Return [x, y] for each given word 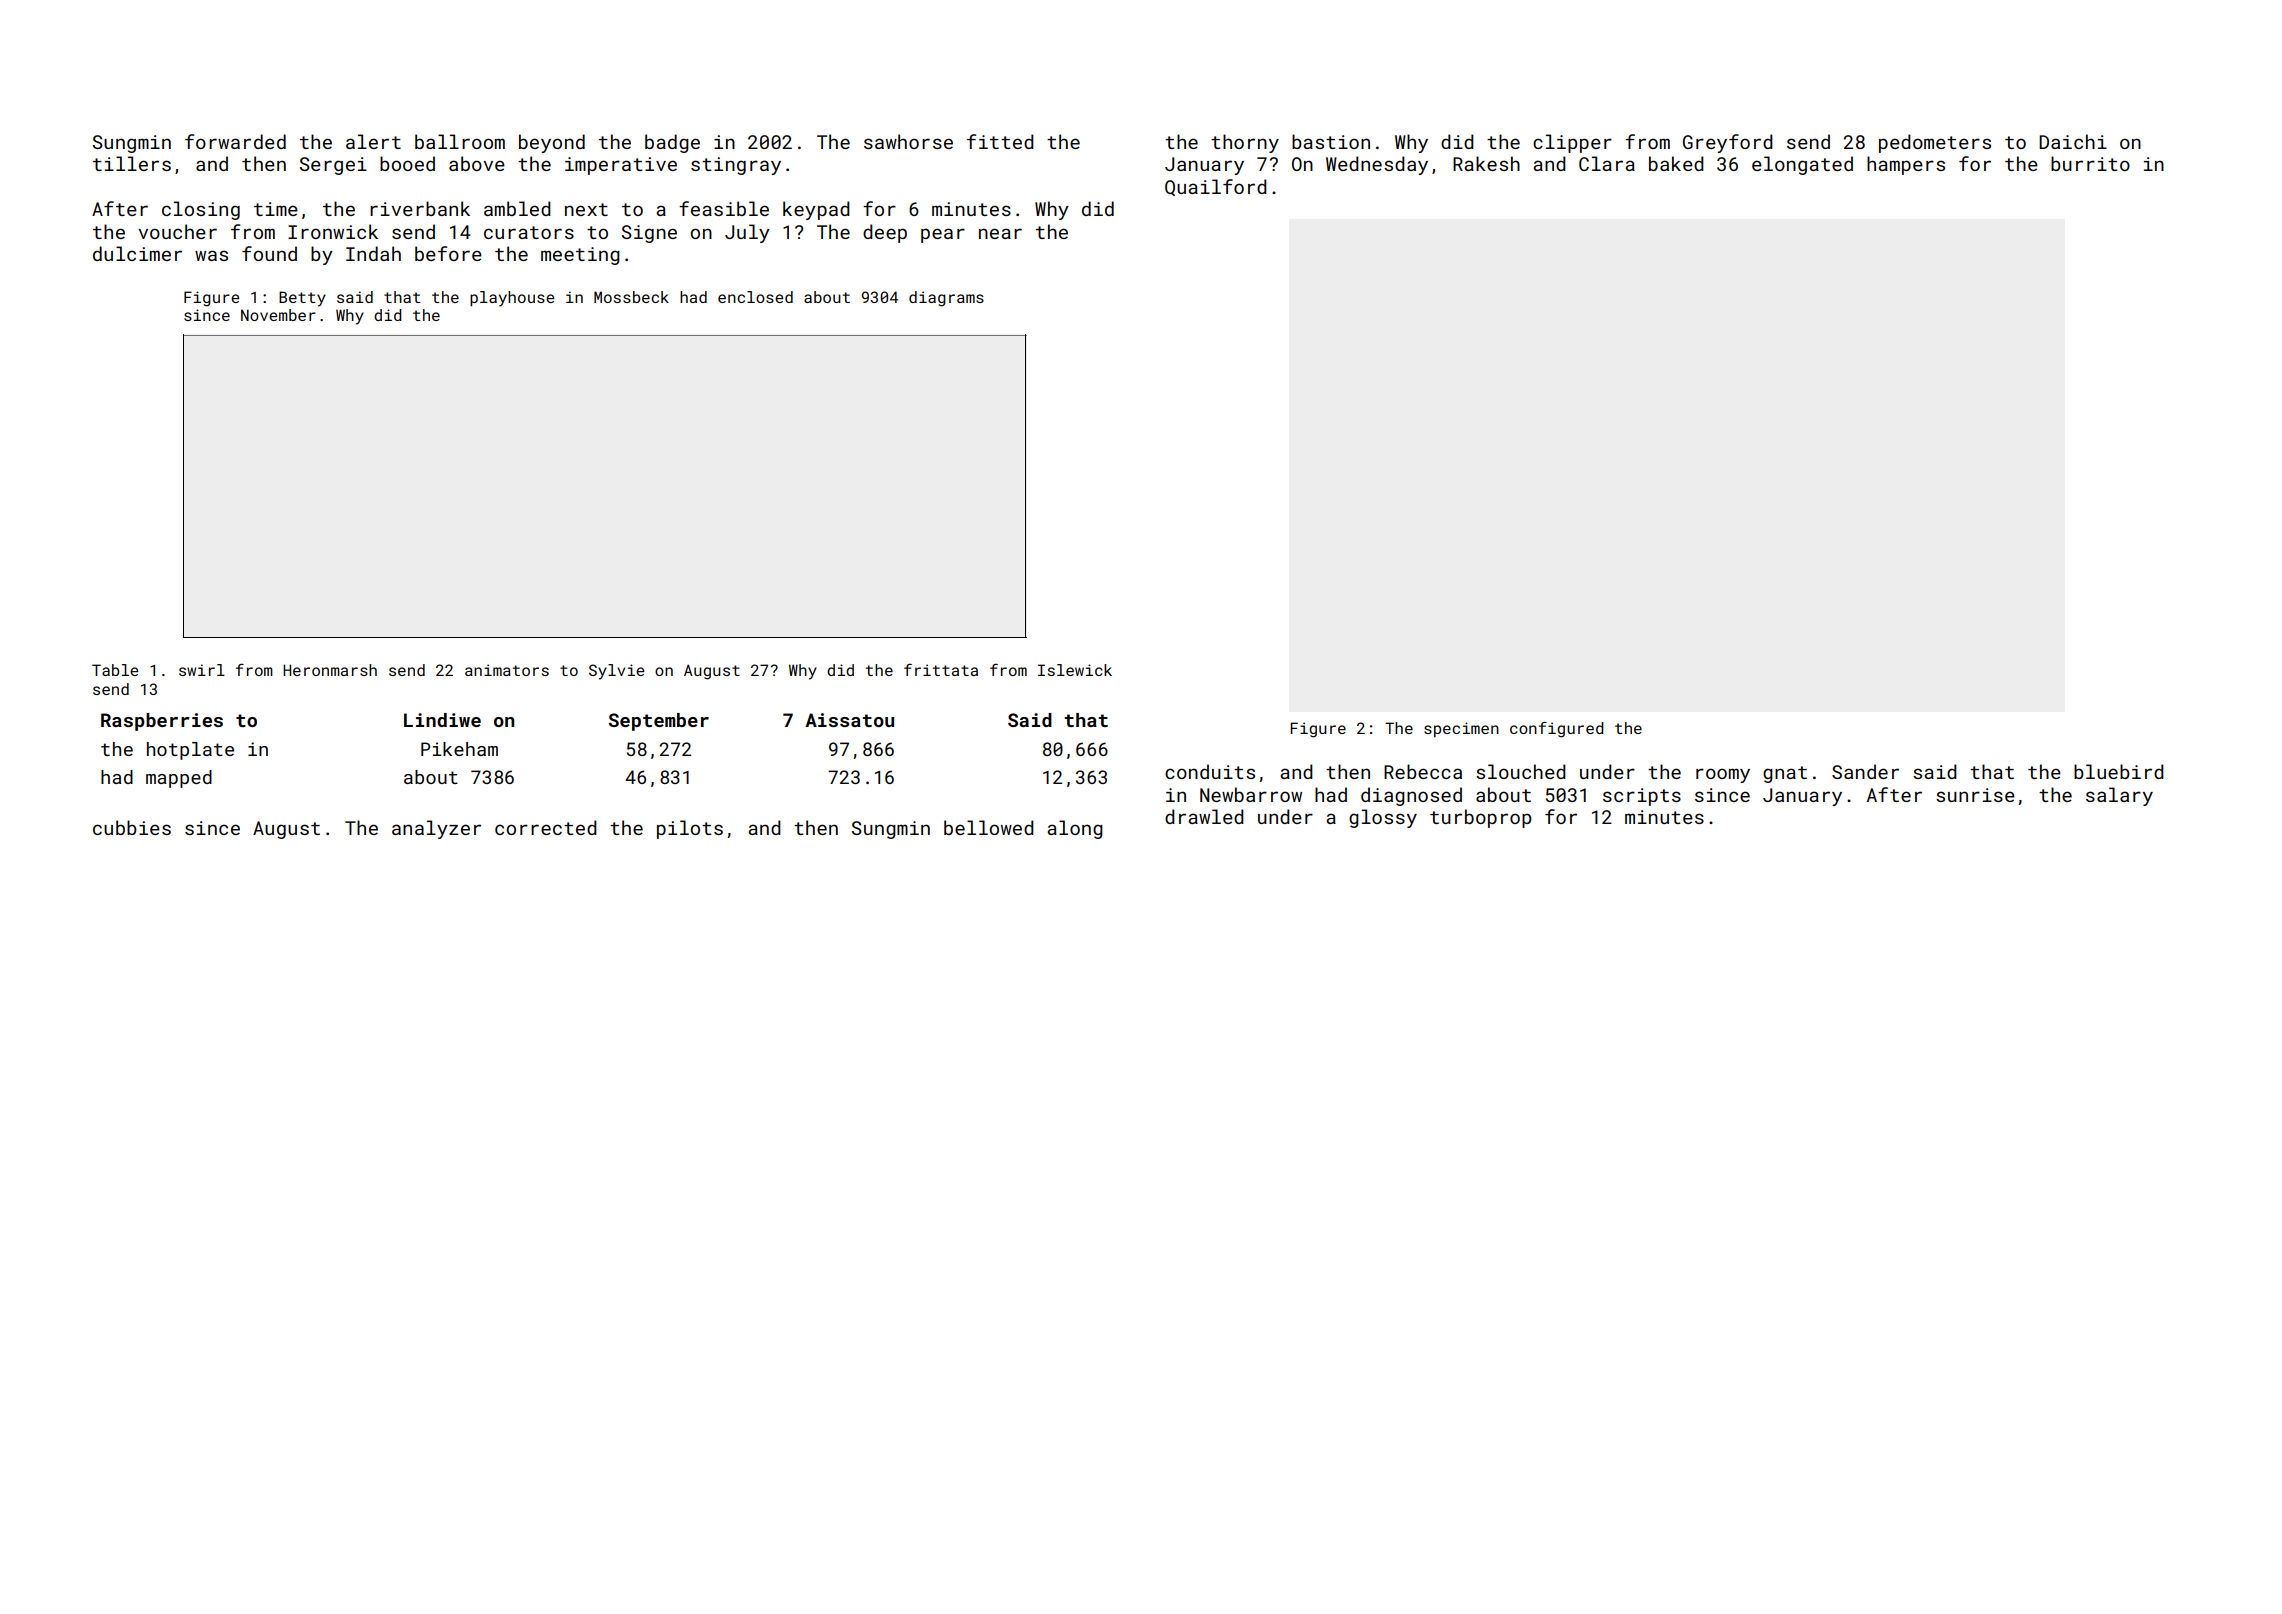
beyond [552, 143]
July [747, 233]
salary [2119, 796]
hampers [1906, 165]
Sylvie [616, 672]
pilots [690, 829]
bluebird [2119, 771]
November [278, 315]
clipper [1572, 143]
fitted [1000, 141]
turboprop [1480, 818]
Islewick [1075, 670]
